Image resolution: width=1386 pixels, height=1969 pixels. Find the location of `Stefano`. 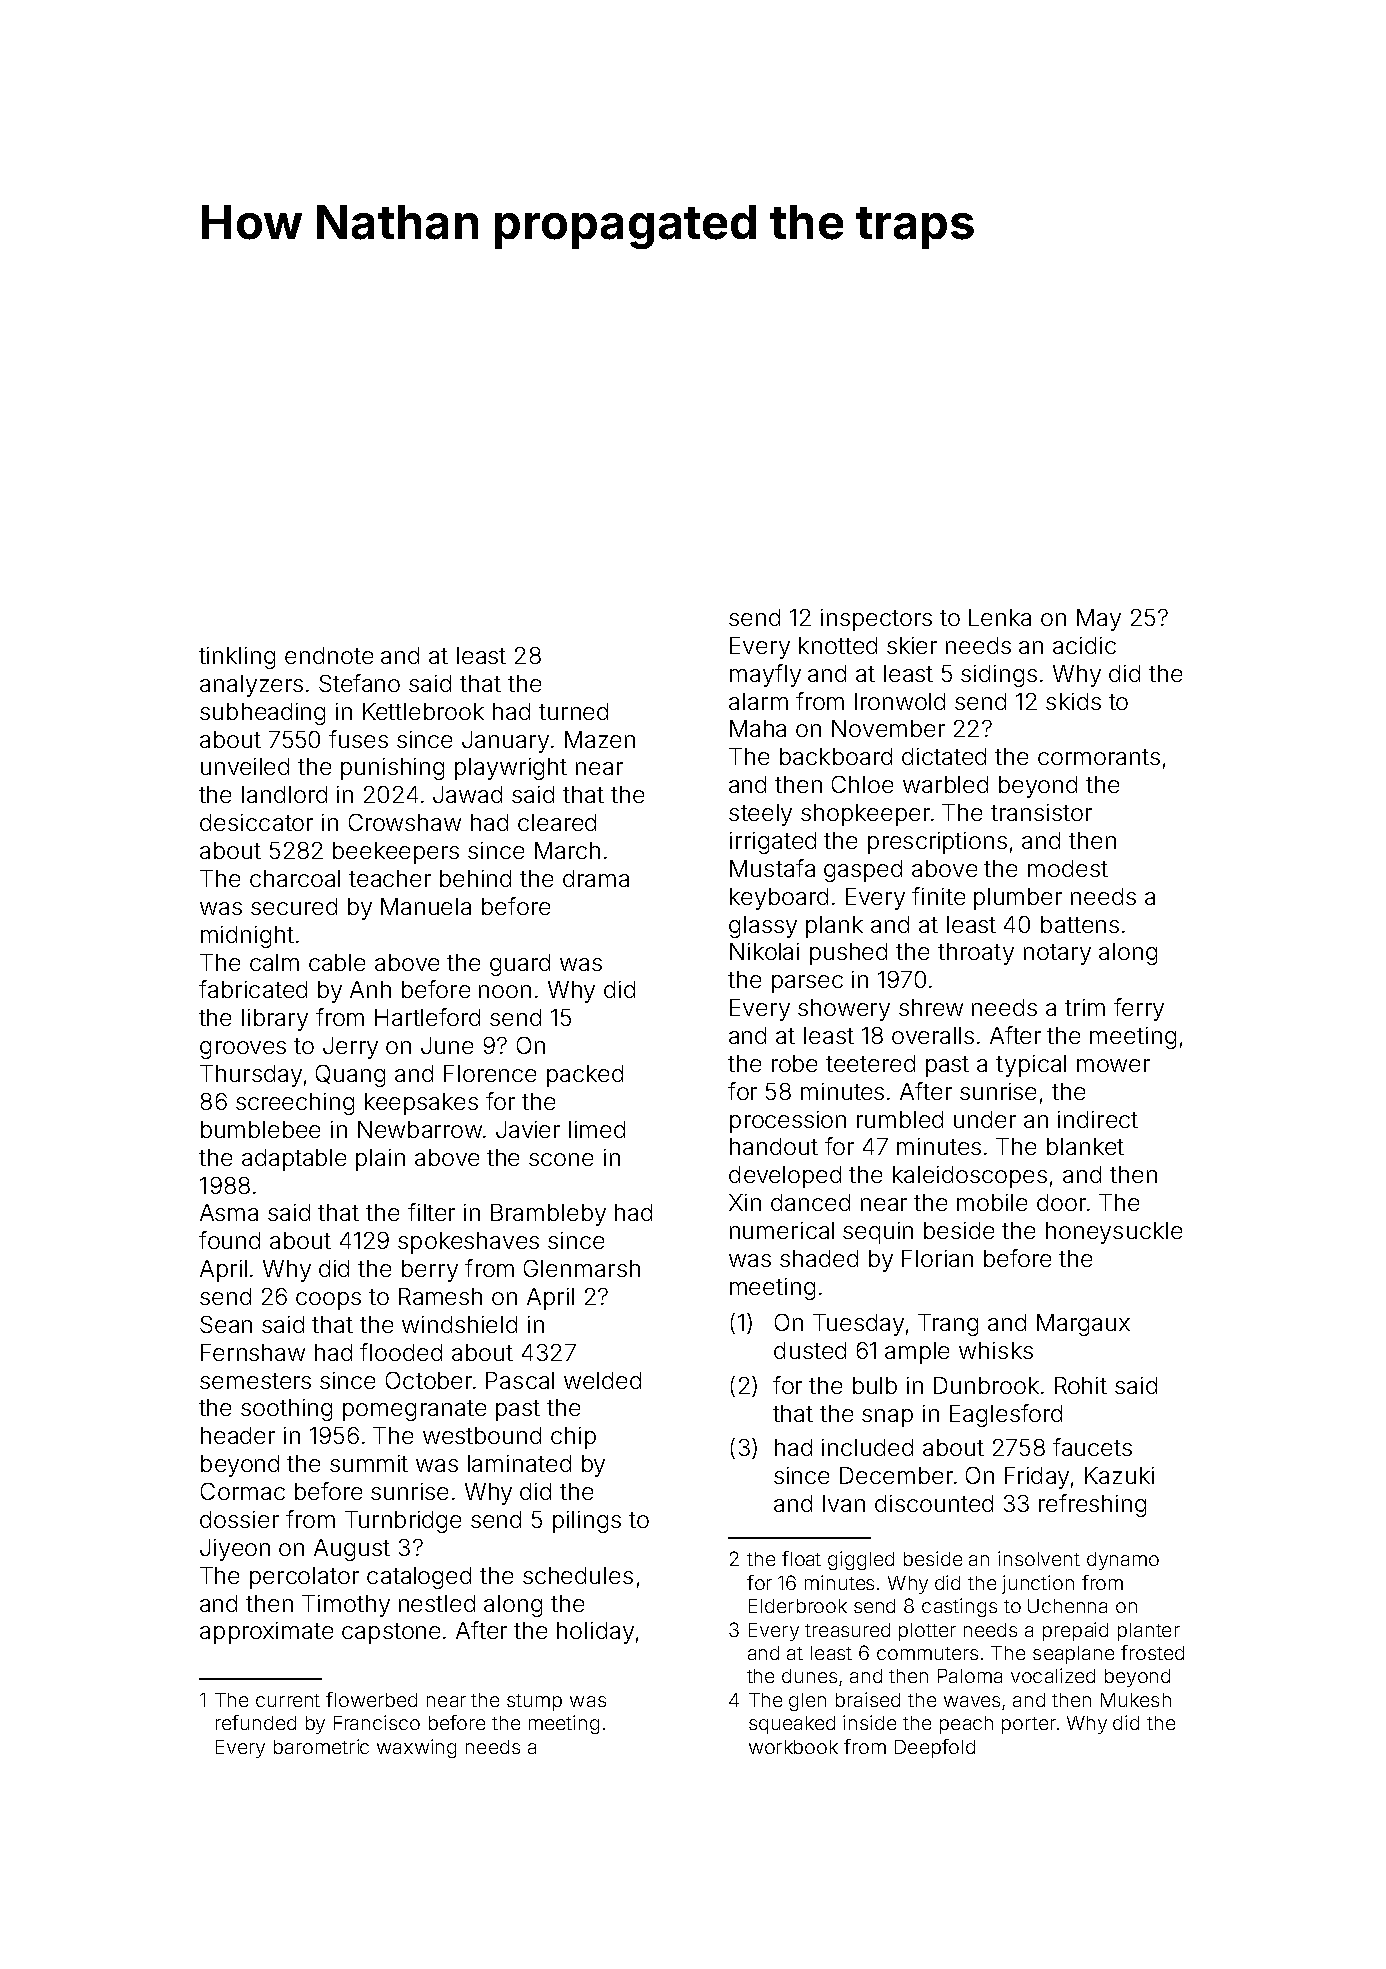

Stefano is located at coordinates (359, 683).
